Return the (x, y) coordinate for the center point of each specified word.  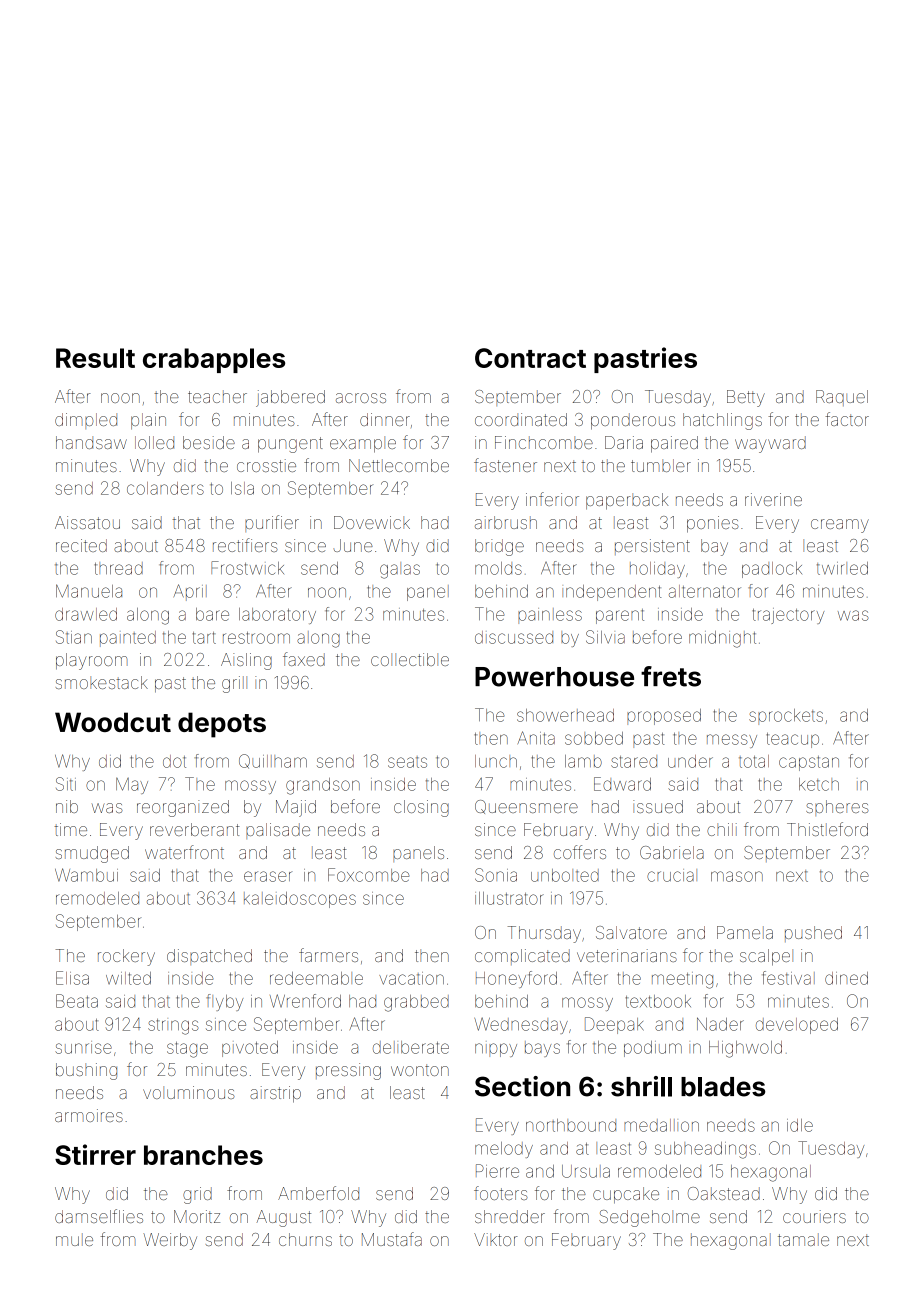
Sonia (496, 875)
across (361, 398)
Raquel (842, 398)
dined (846, 978)
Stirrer (95, 1154)
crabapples (214, 360)
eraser (268, 876)
